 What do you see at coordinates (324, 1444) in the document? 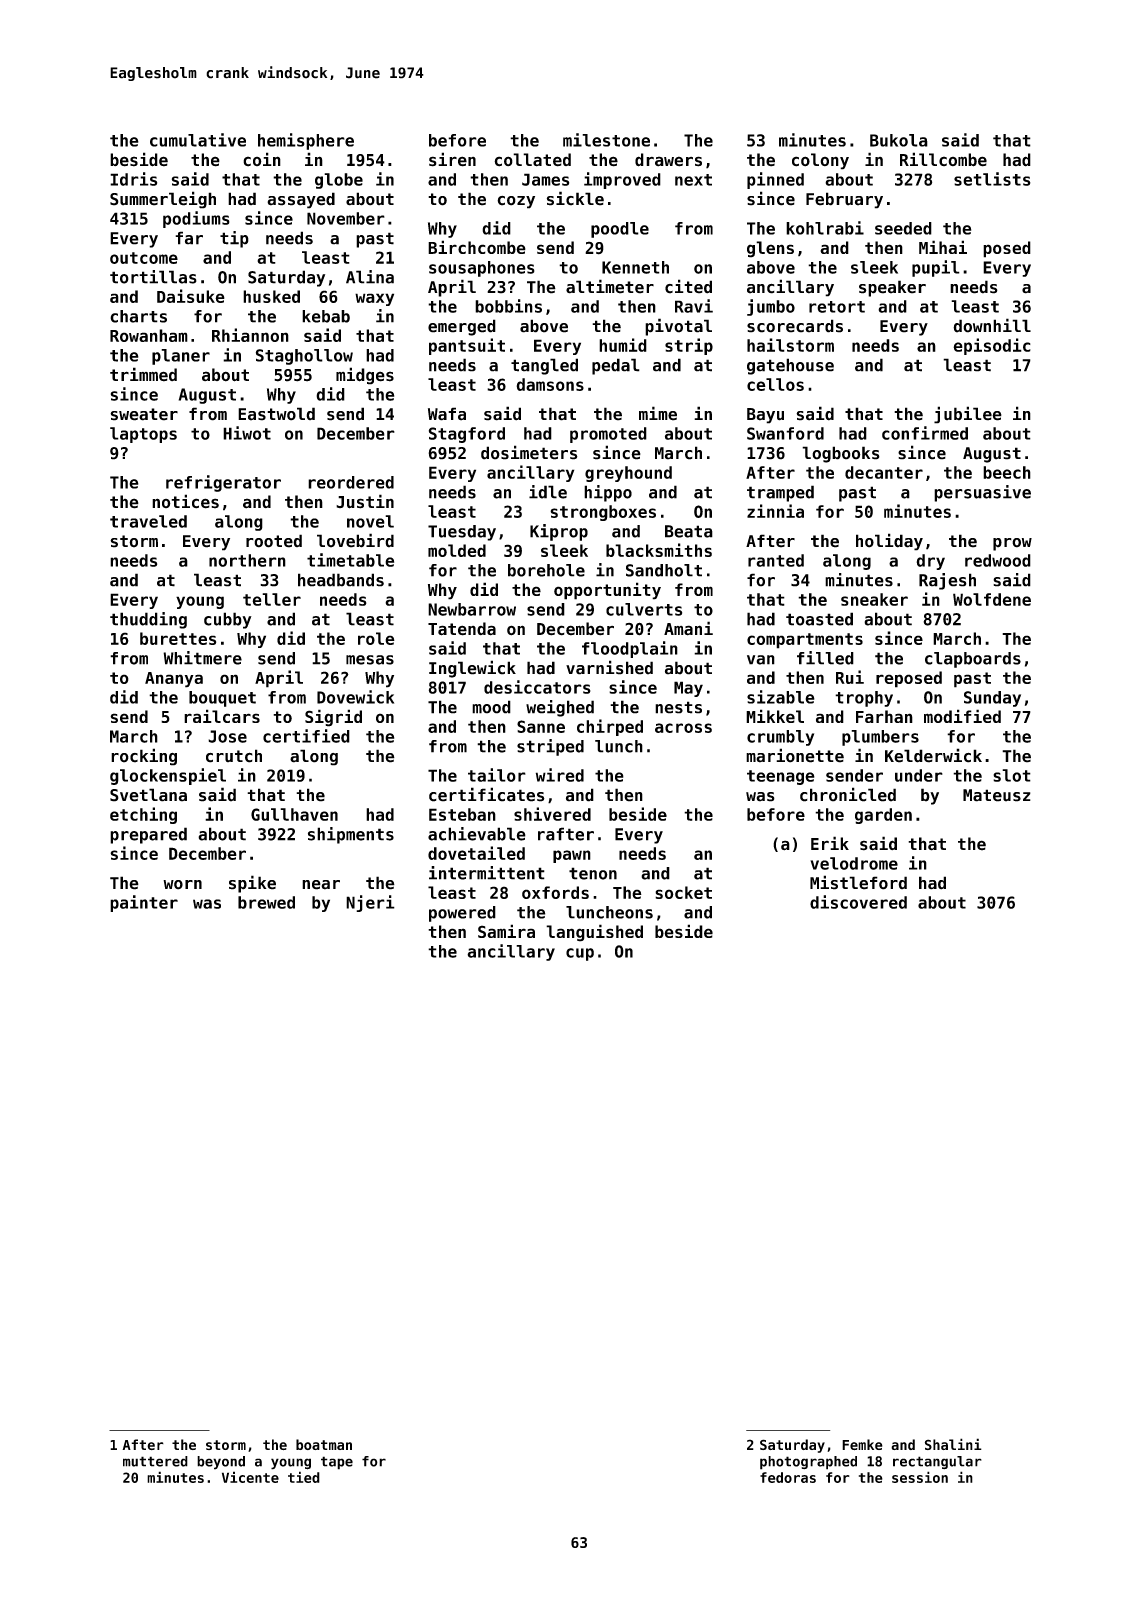
I see `boatman` at bounding box center [324, 1444].
